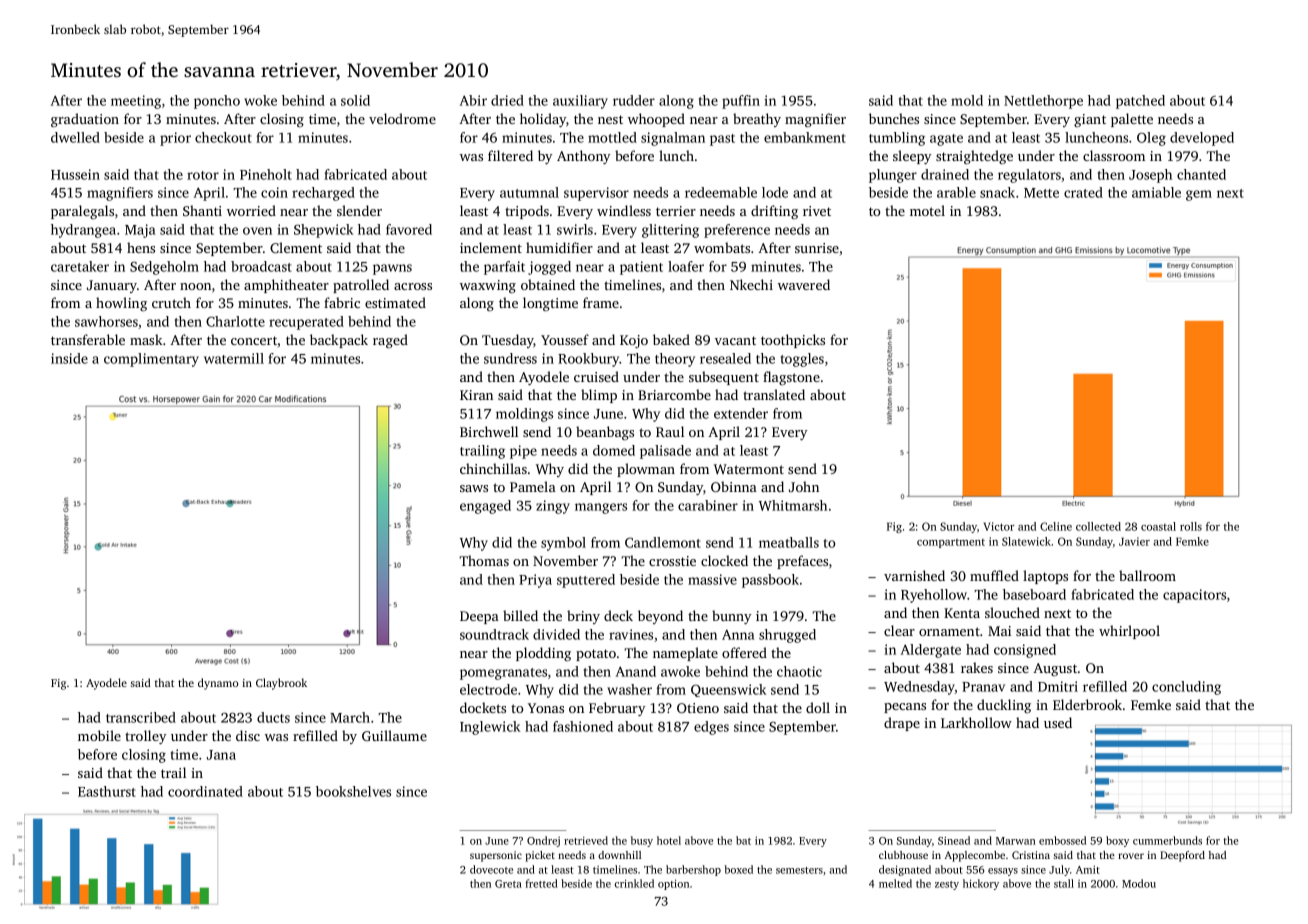 This page has width=1308, height=924. I want to click on fretted, so click(542, 883).
